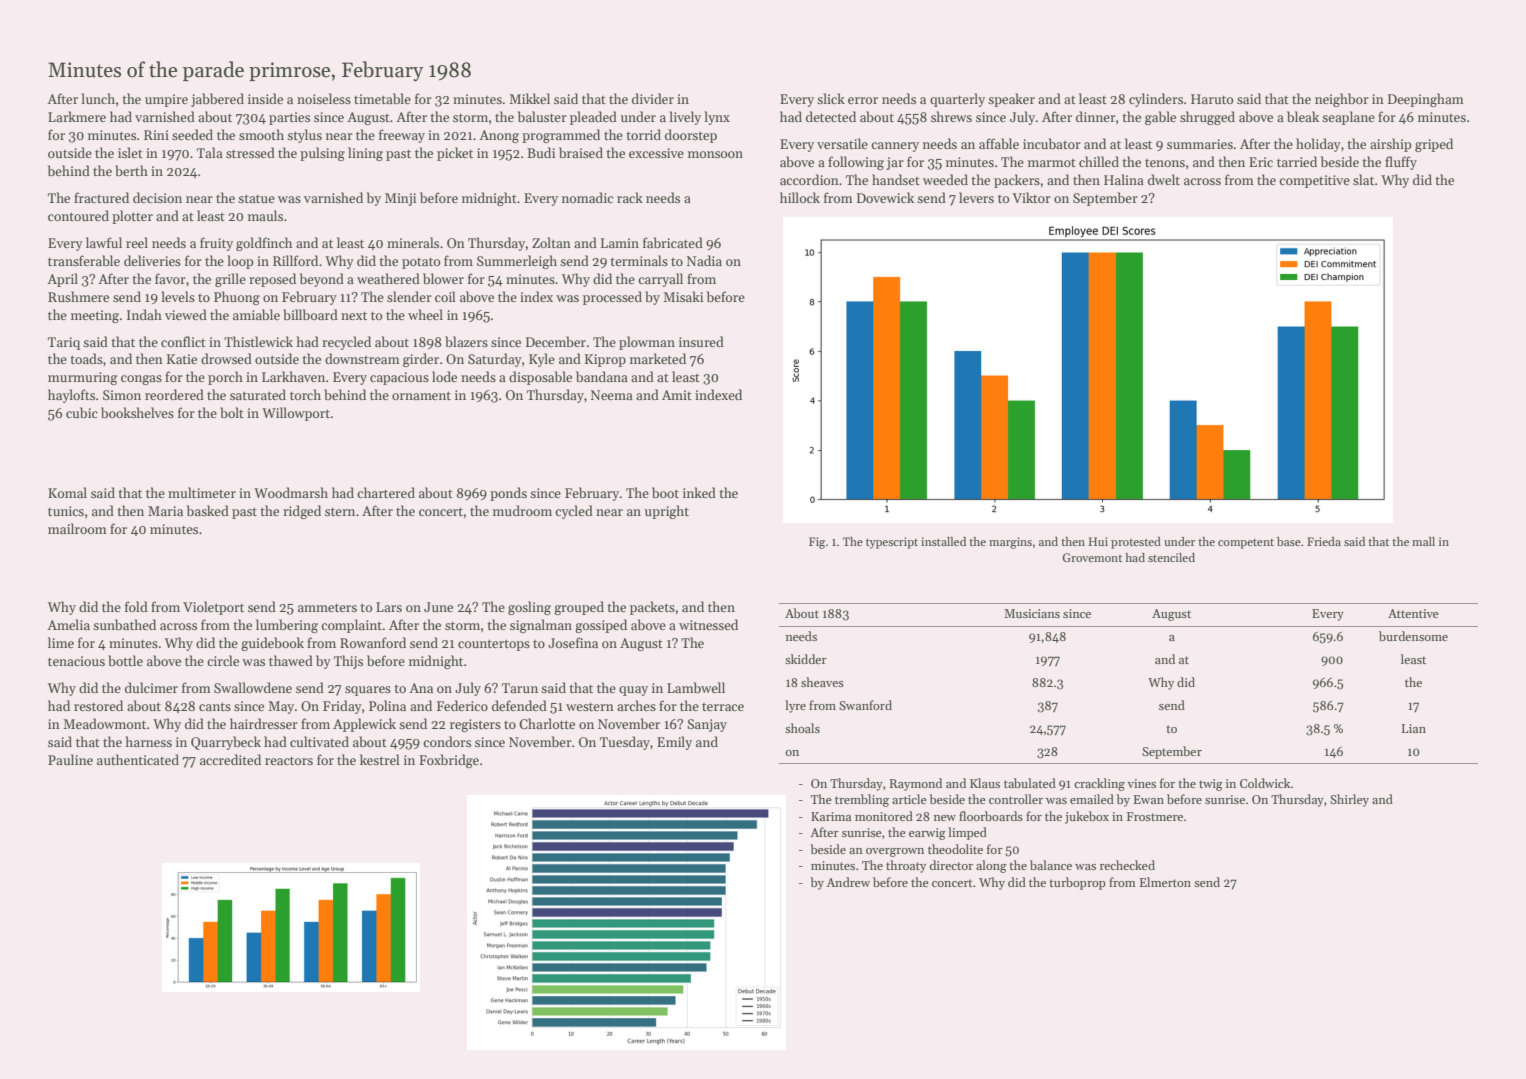 The image size is (1526, 1079). What do you see at coordinates (1124, 179) in the screenshot?
I see `Halina` at bounding box center [1124, 179].
